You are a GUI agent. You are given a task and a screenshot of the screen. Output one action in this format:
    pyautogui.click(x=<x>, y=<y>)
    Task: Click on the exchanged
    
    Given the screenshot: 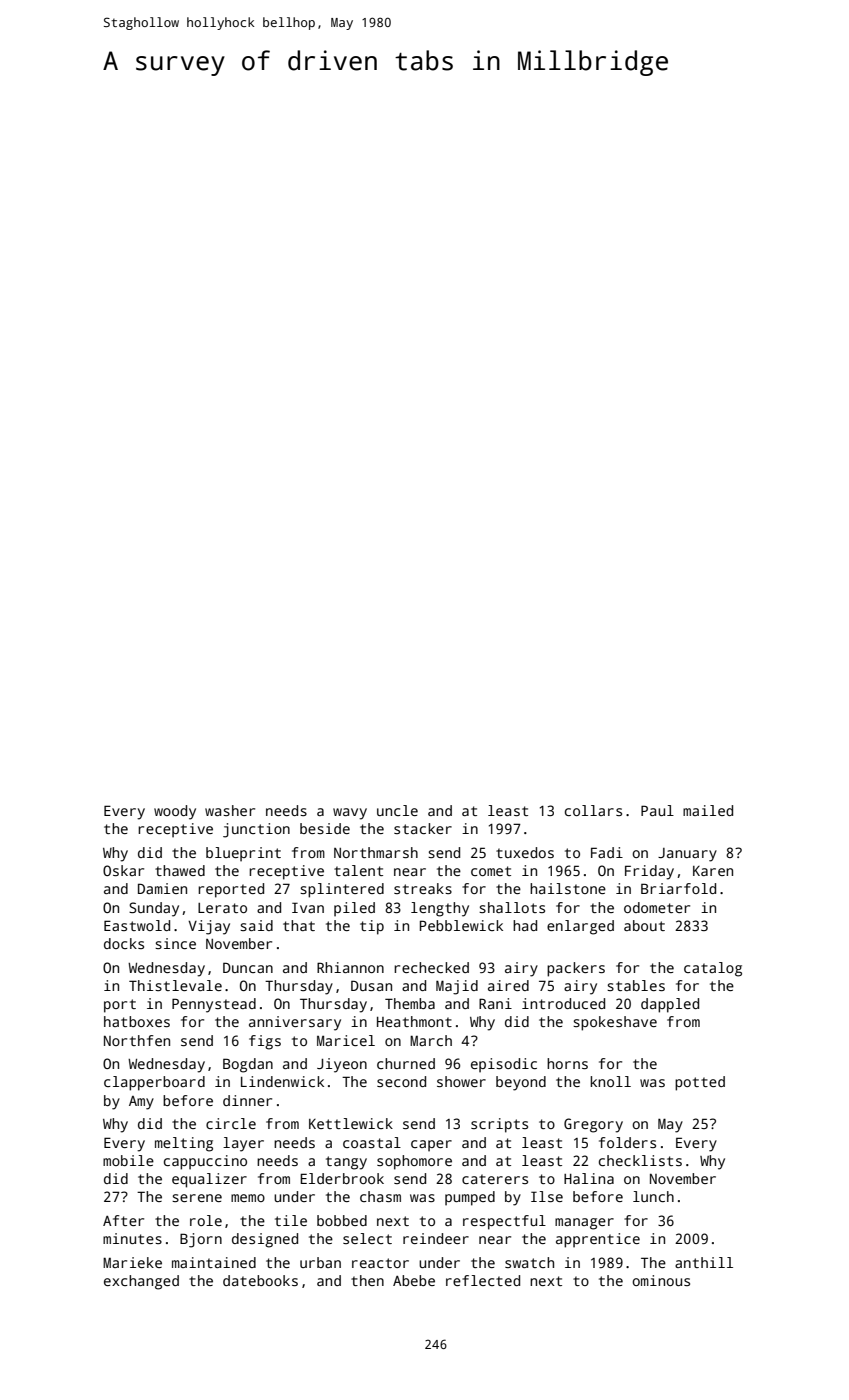 What is the action you would take?
    pyautogui.click(x=141, y=1282)
